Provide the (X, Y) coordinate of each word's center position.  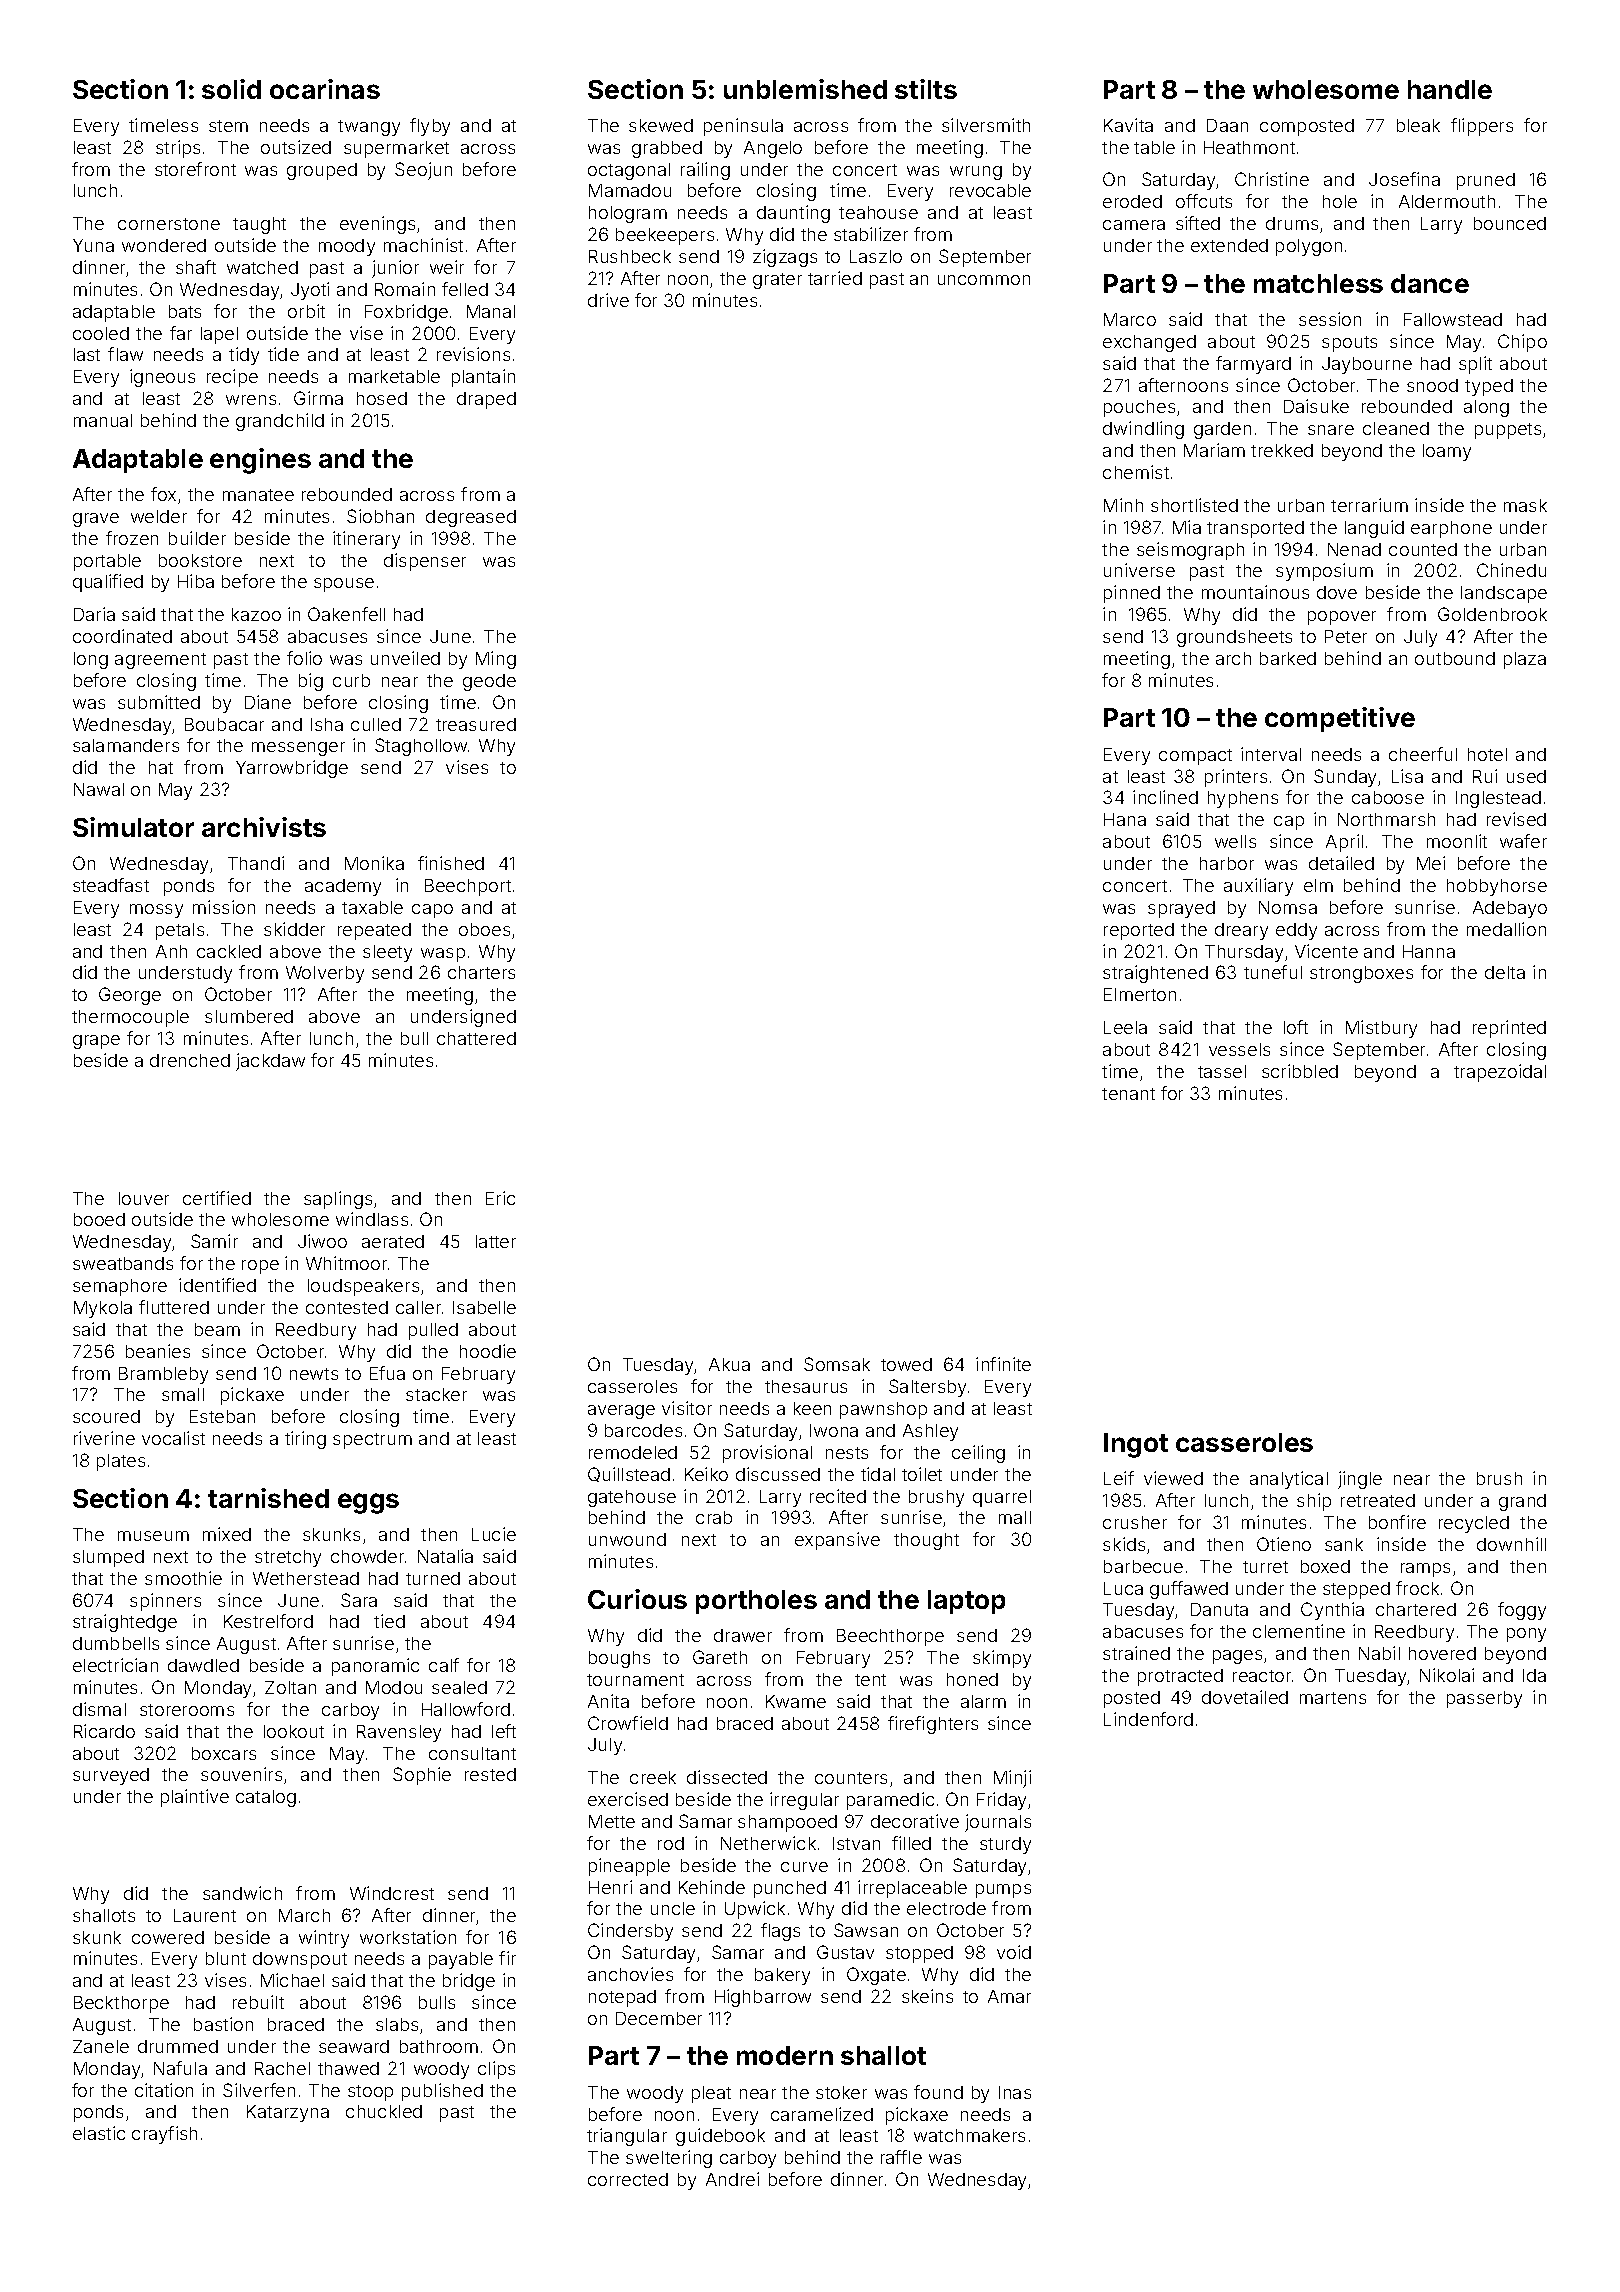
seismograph (1190, 551)
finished (451, 863)
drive (608, 300)
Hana (1125, 819)
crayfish (164, 2135)
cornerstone (169, 224)
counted (1423, 549)
